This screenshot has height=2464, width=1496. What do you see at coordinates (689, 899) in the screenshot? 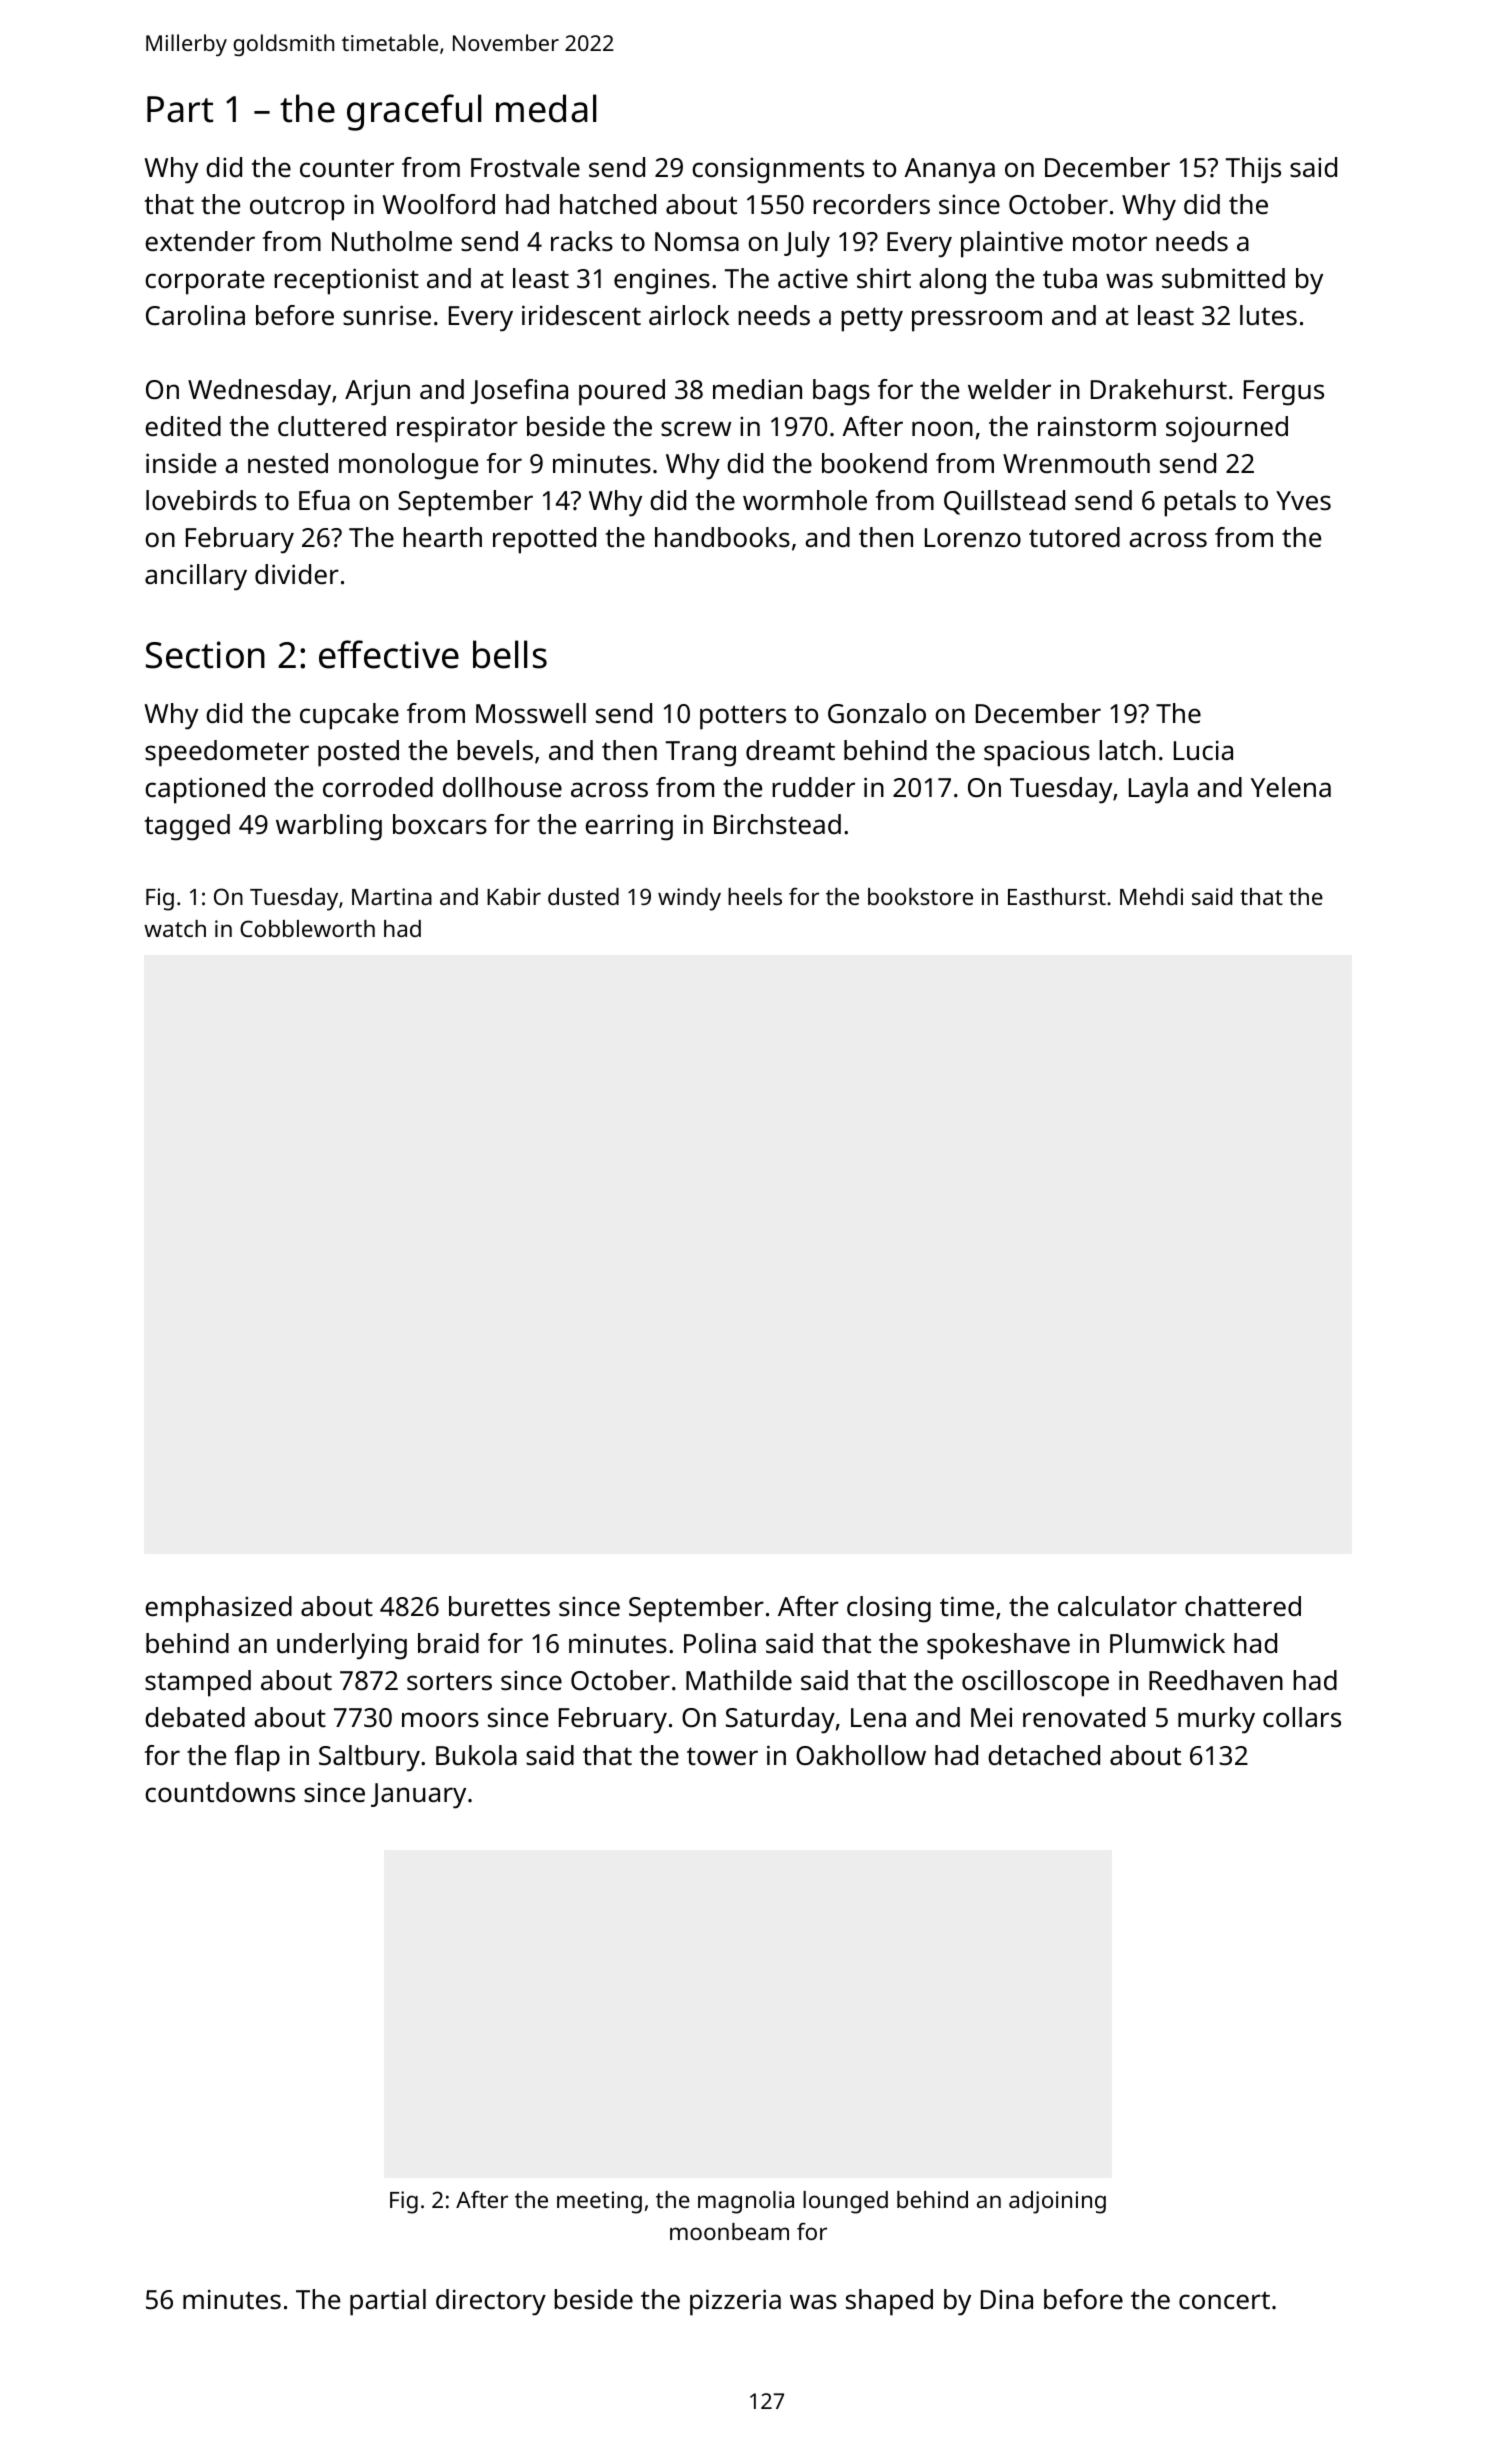
I see `windy` at bounding box center [689, 899].
